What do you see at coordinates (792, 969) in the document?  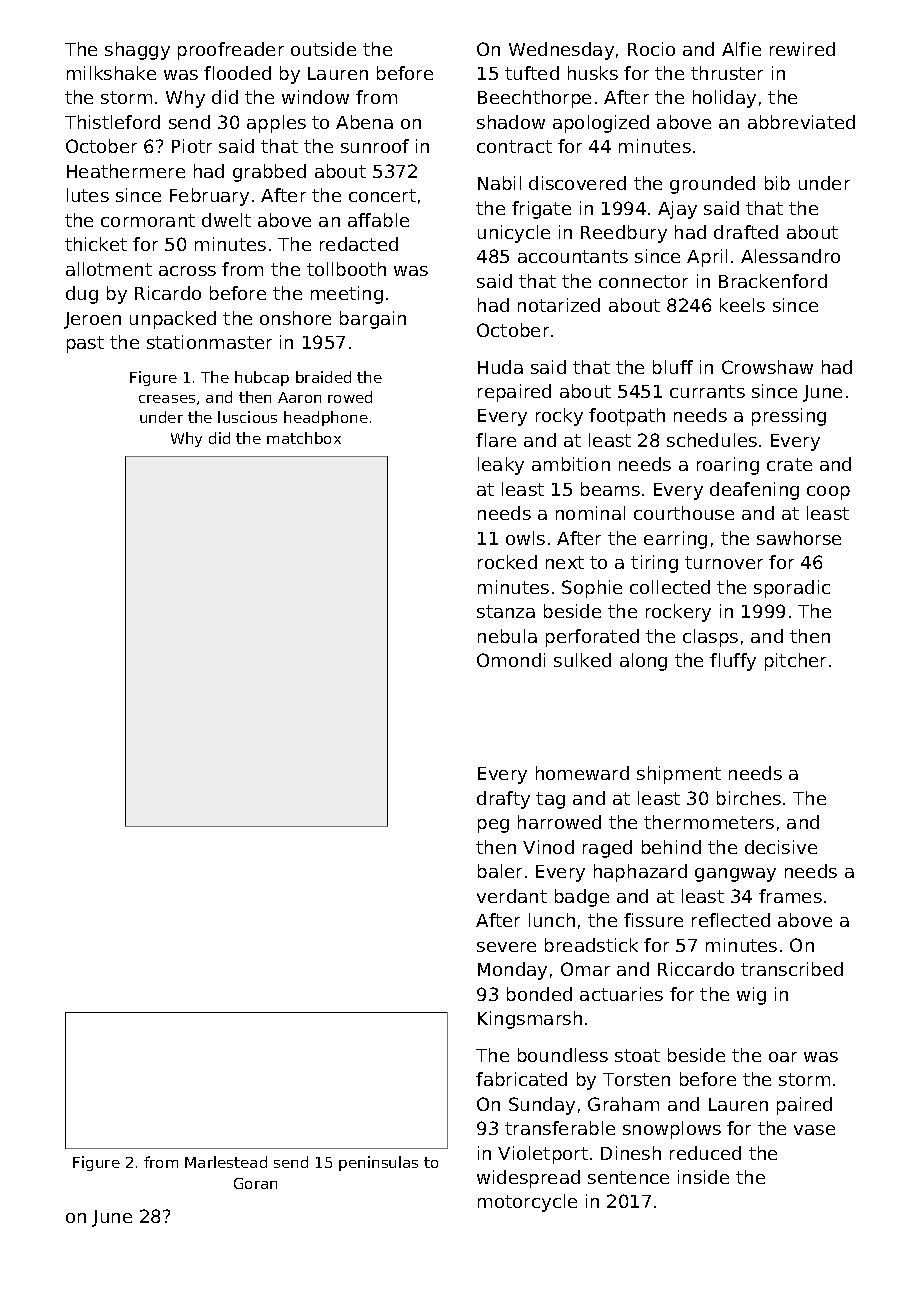 I see `transcribed` at bounding box center [792, 969].
